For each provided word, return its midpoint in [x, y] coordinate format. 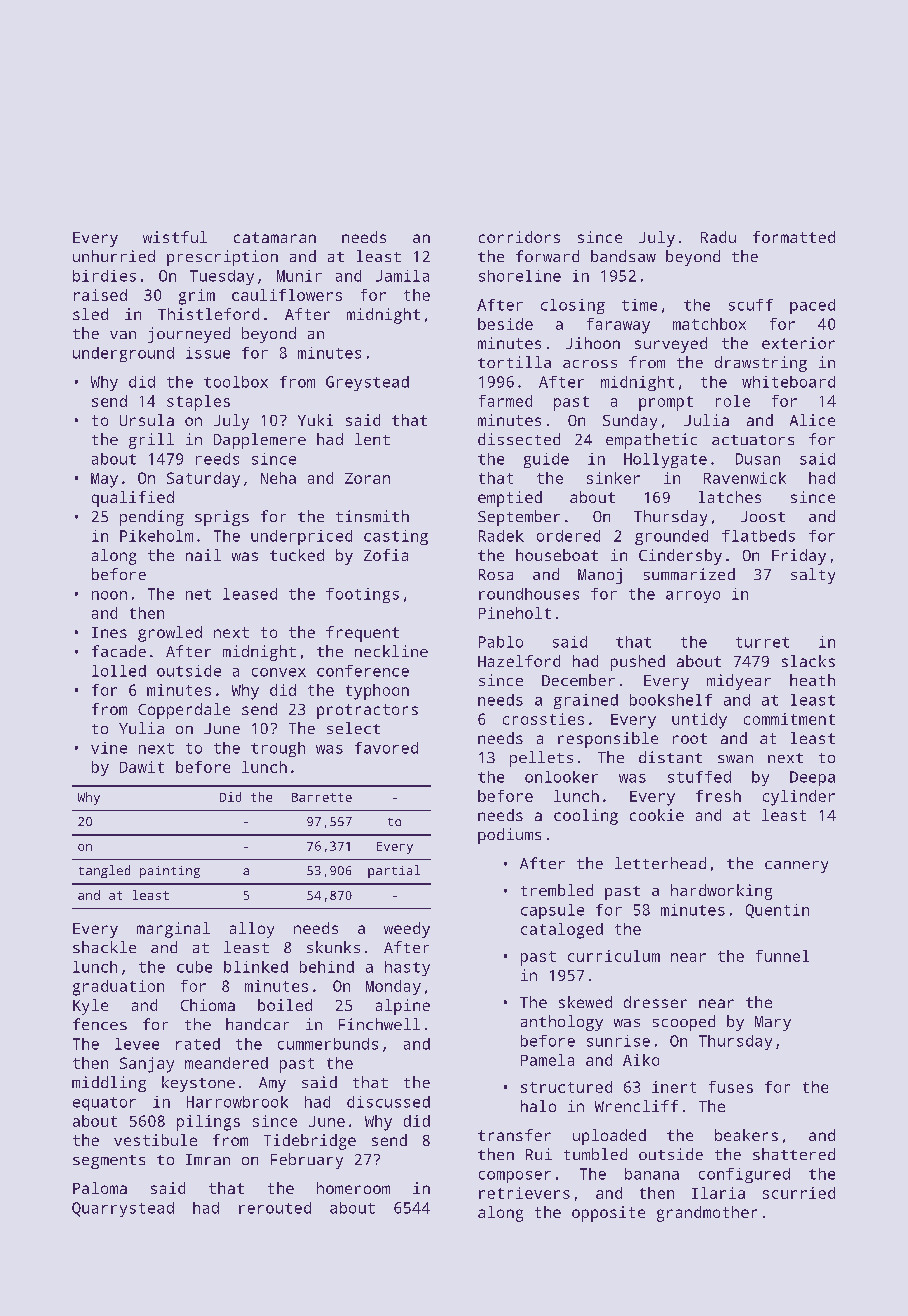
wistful [175, 237]
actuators [753, 440]
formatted [794, 237]
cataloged [562, 931]
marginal [173, 930]
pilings [208, 1123]
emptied [510, 499]
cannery [796, 867]
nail [203, 555]
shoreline [520, 276]
